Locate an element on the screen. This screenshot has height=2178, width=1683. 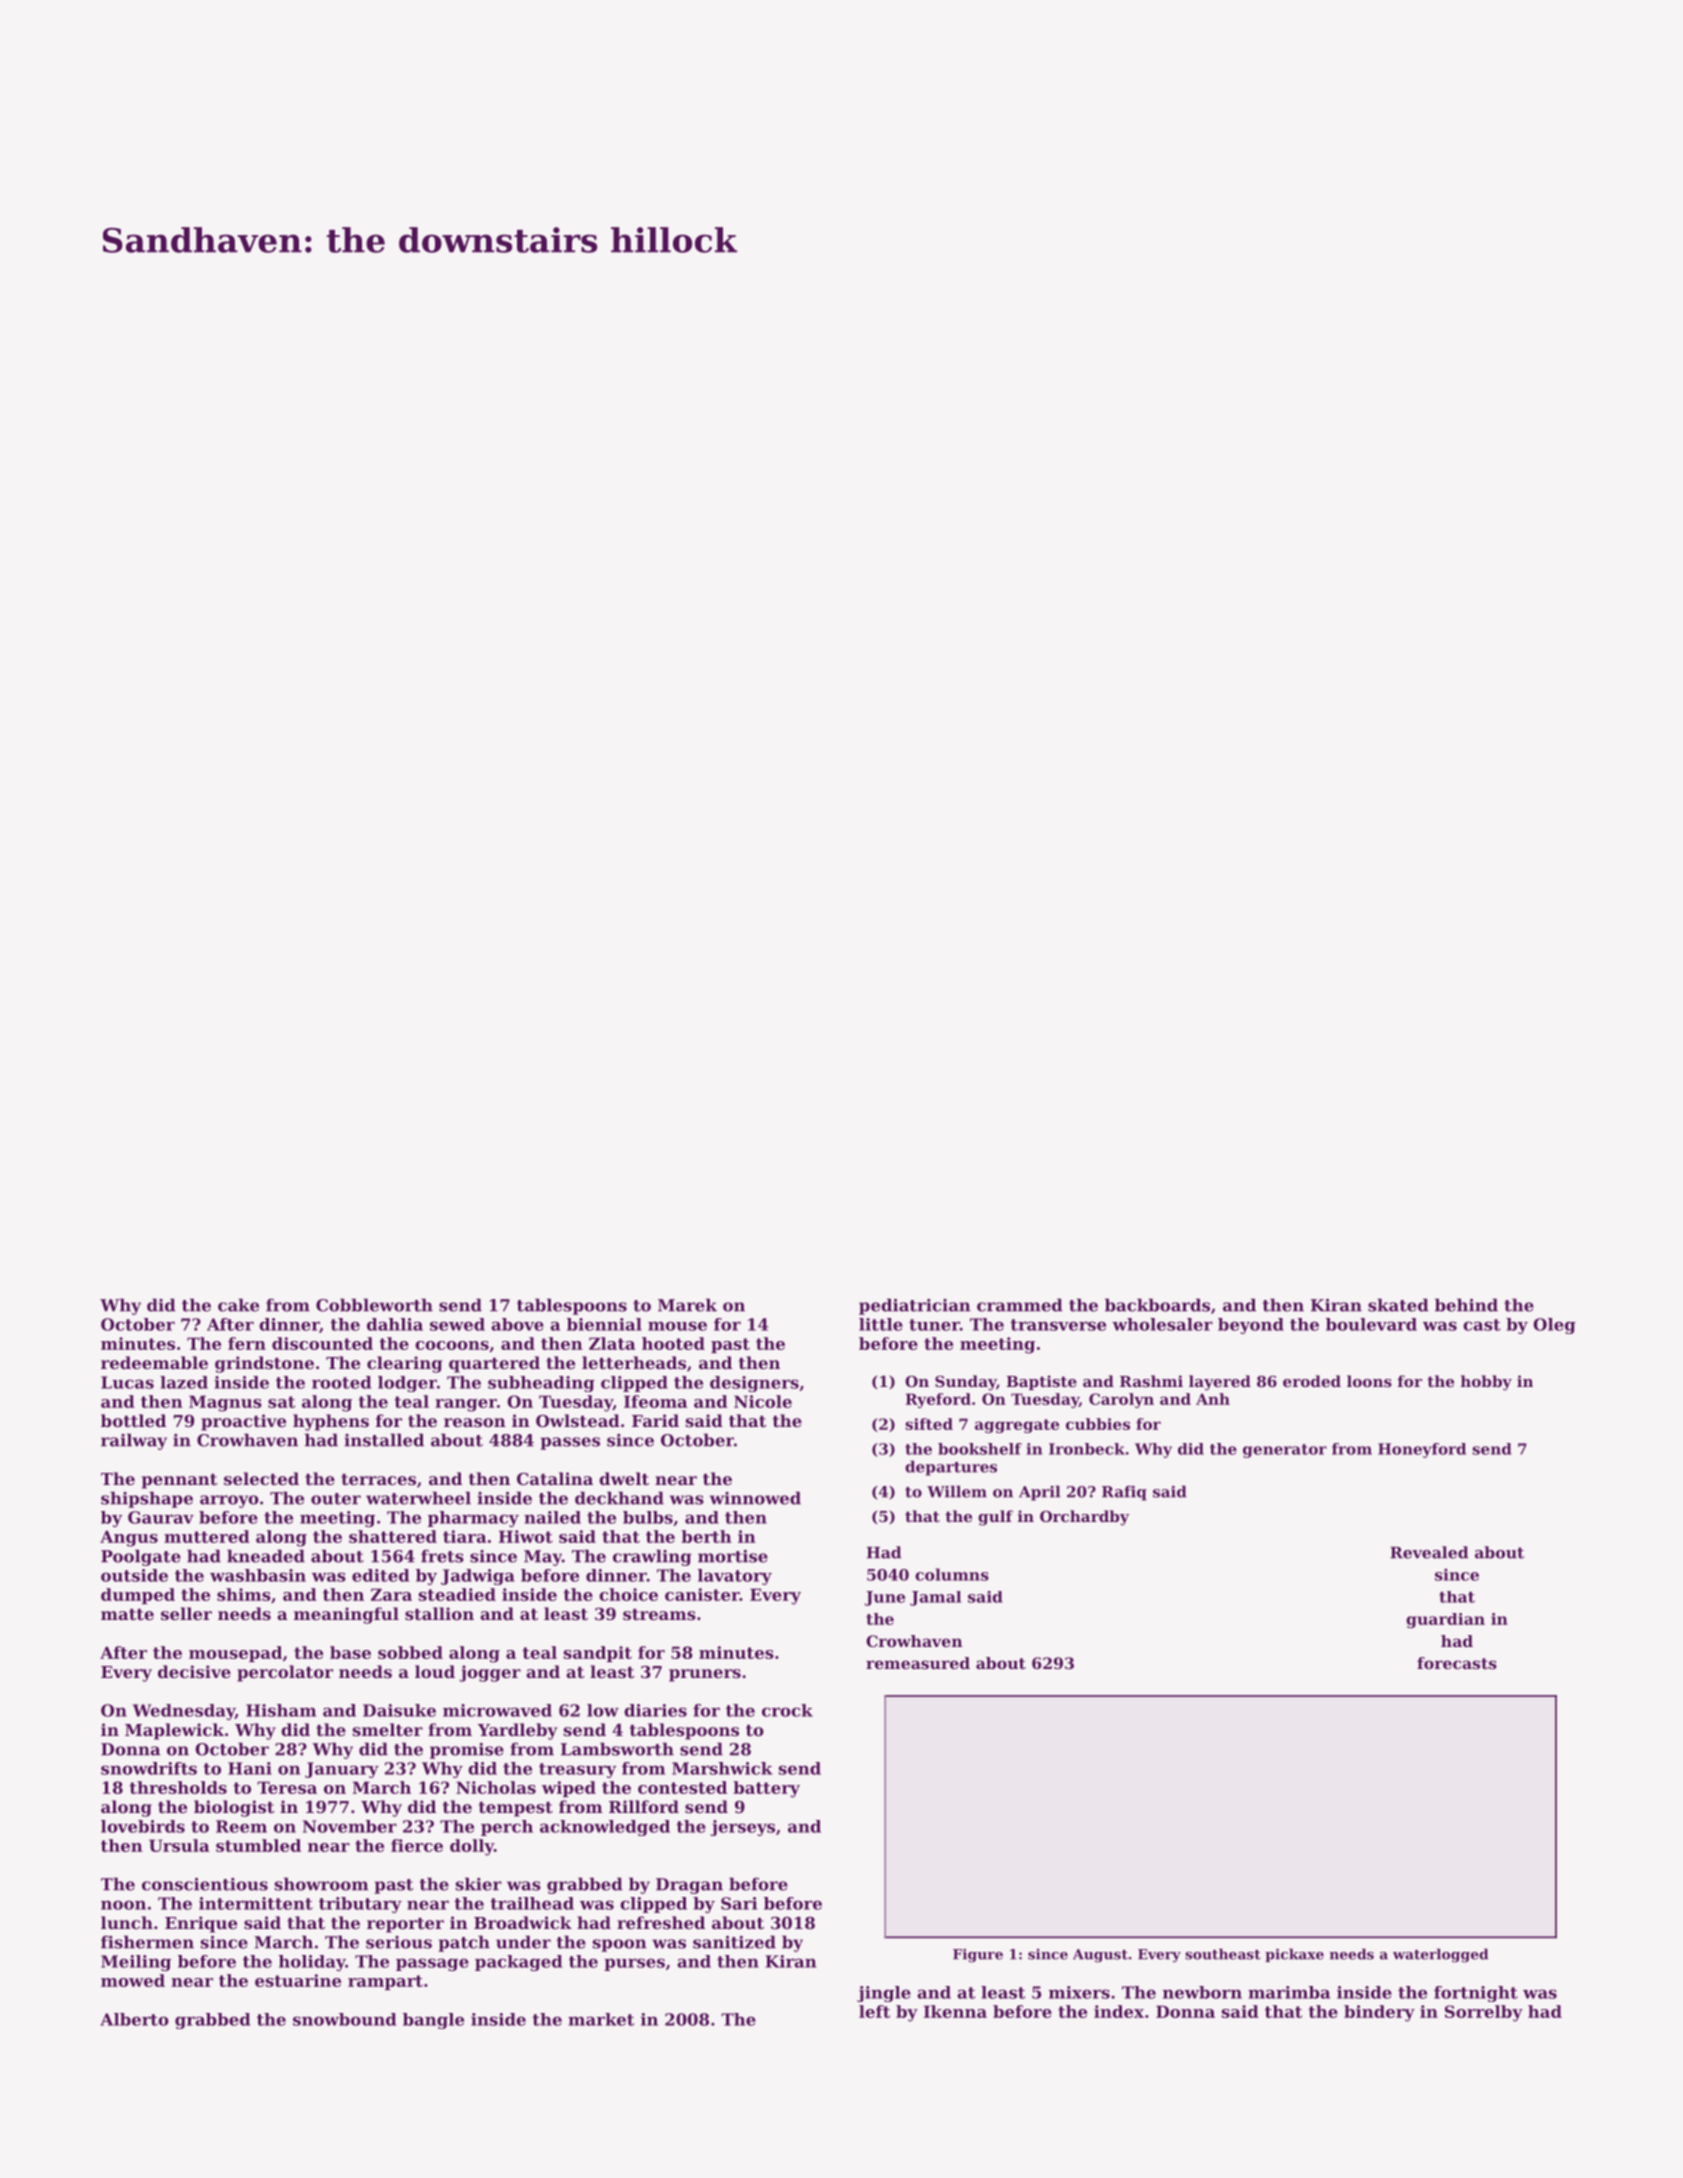
crock is located at coordinates (787, 1710).
